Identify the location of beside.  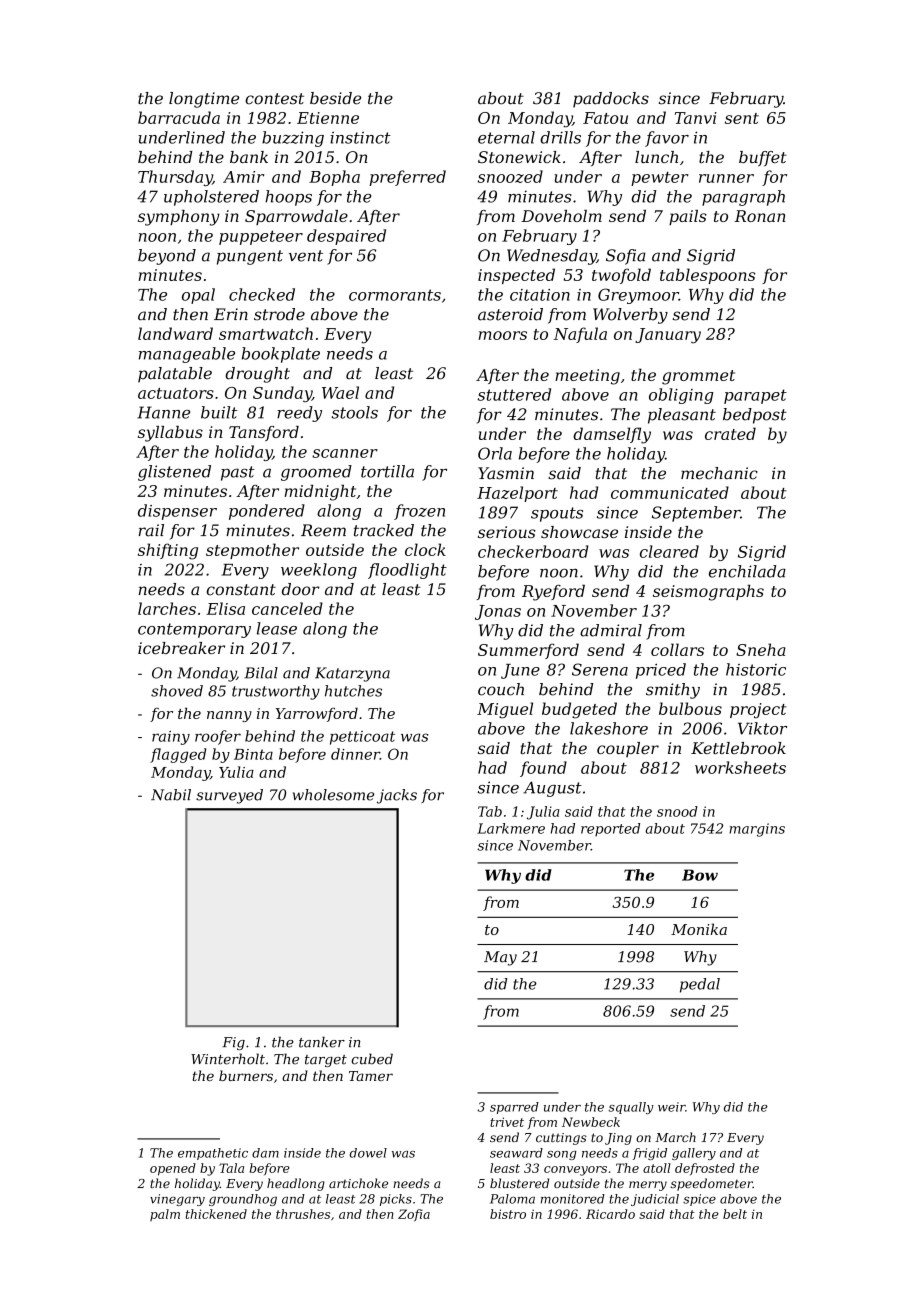
(335, 98).
